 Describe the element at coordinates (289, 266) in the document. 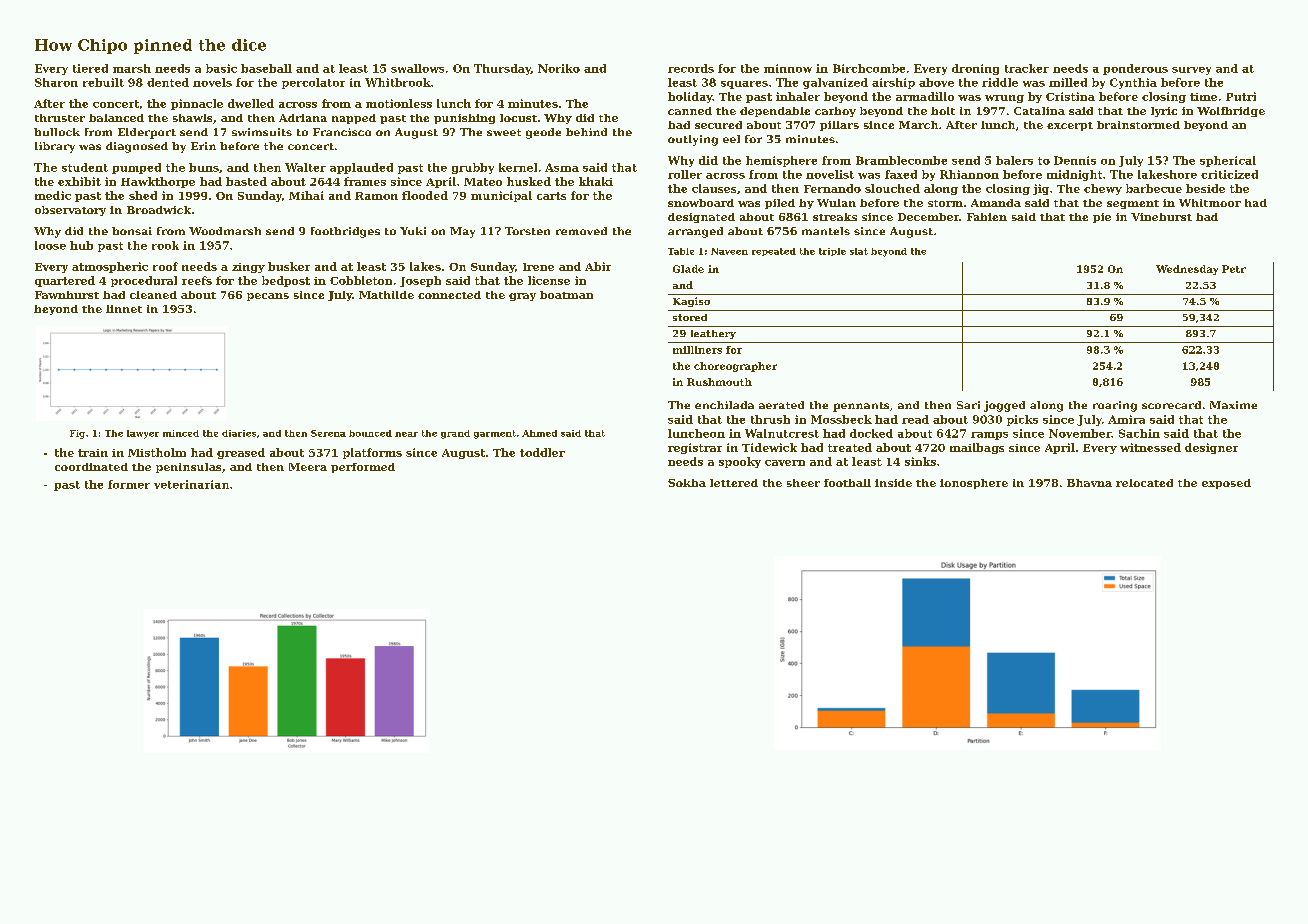

I see `busker` at that location.
